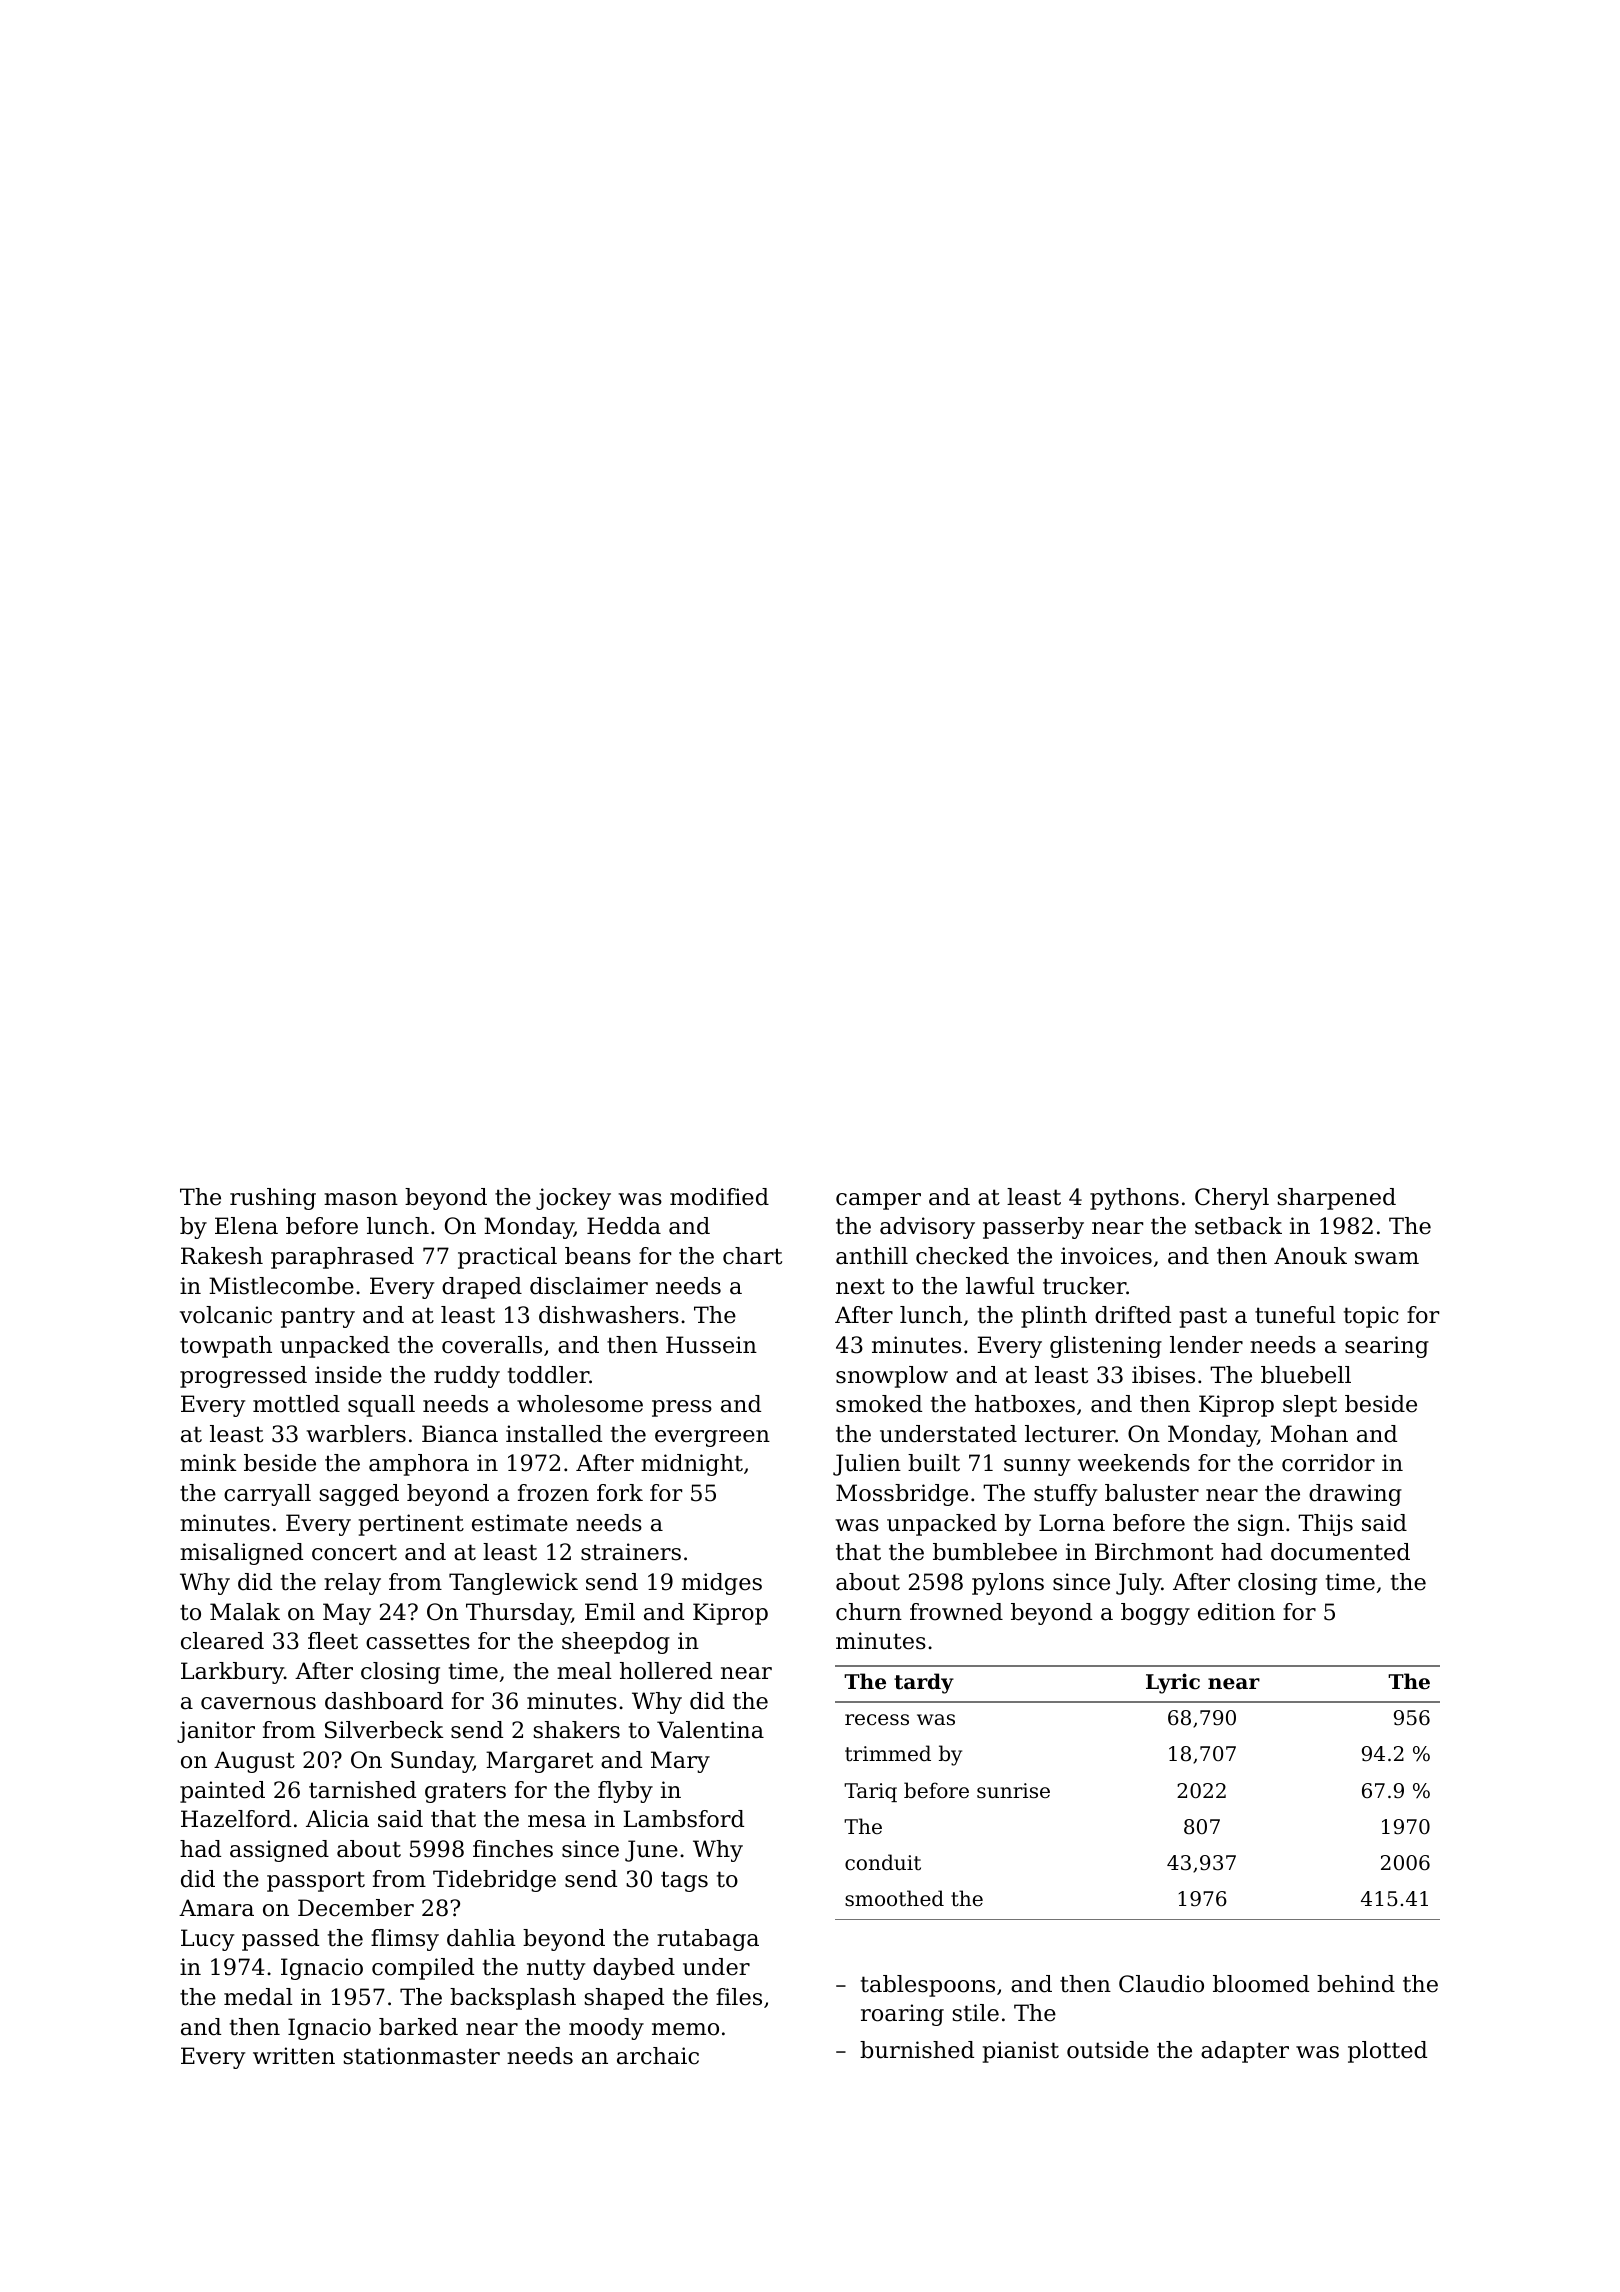  What do you see at coordinates (222, 1792) in the document?
I see `painted` at bounding box center [222, 1792].
